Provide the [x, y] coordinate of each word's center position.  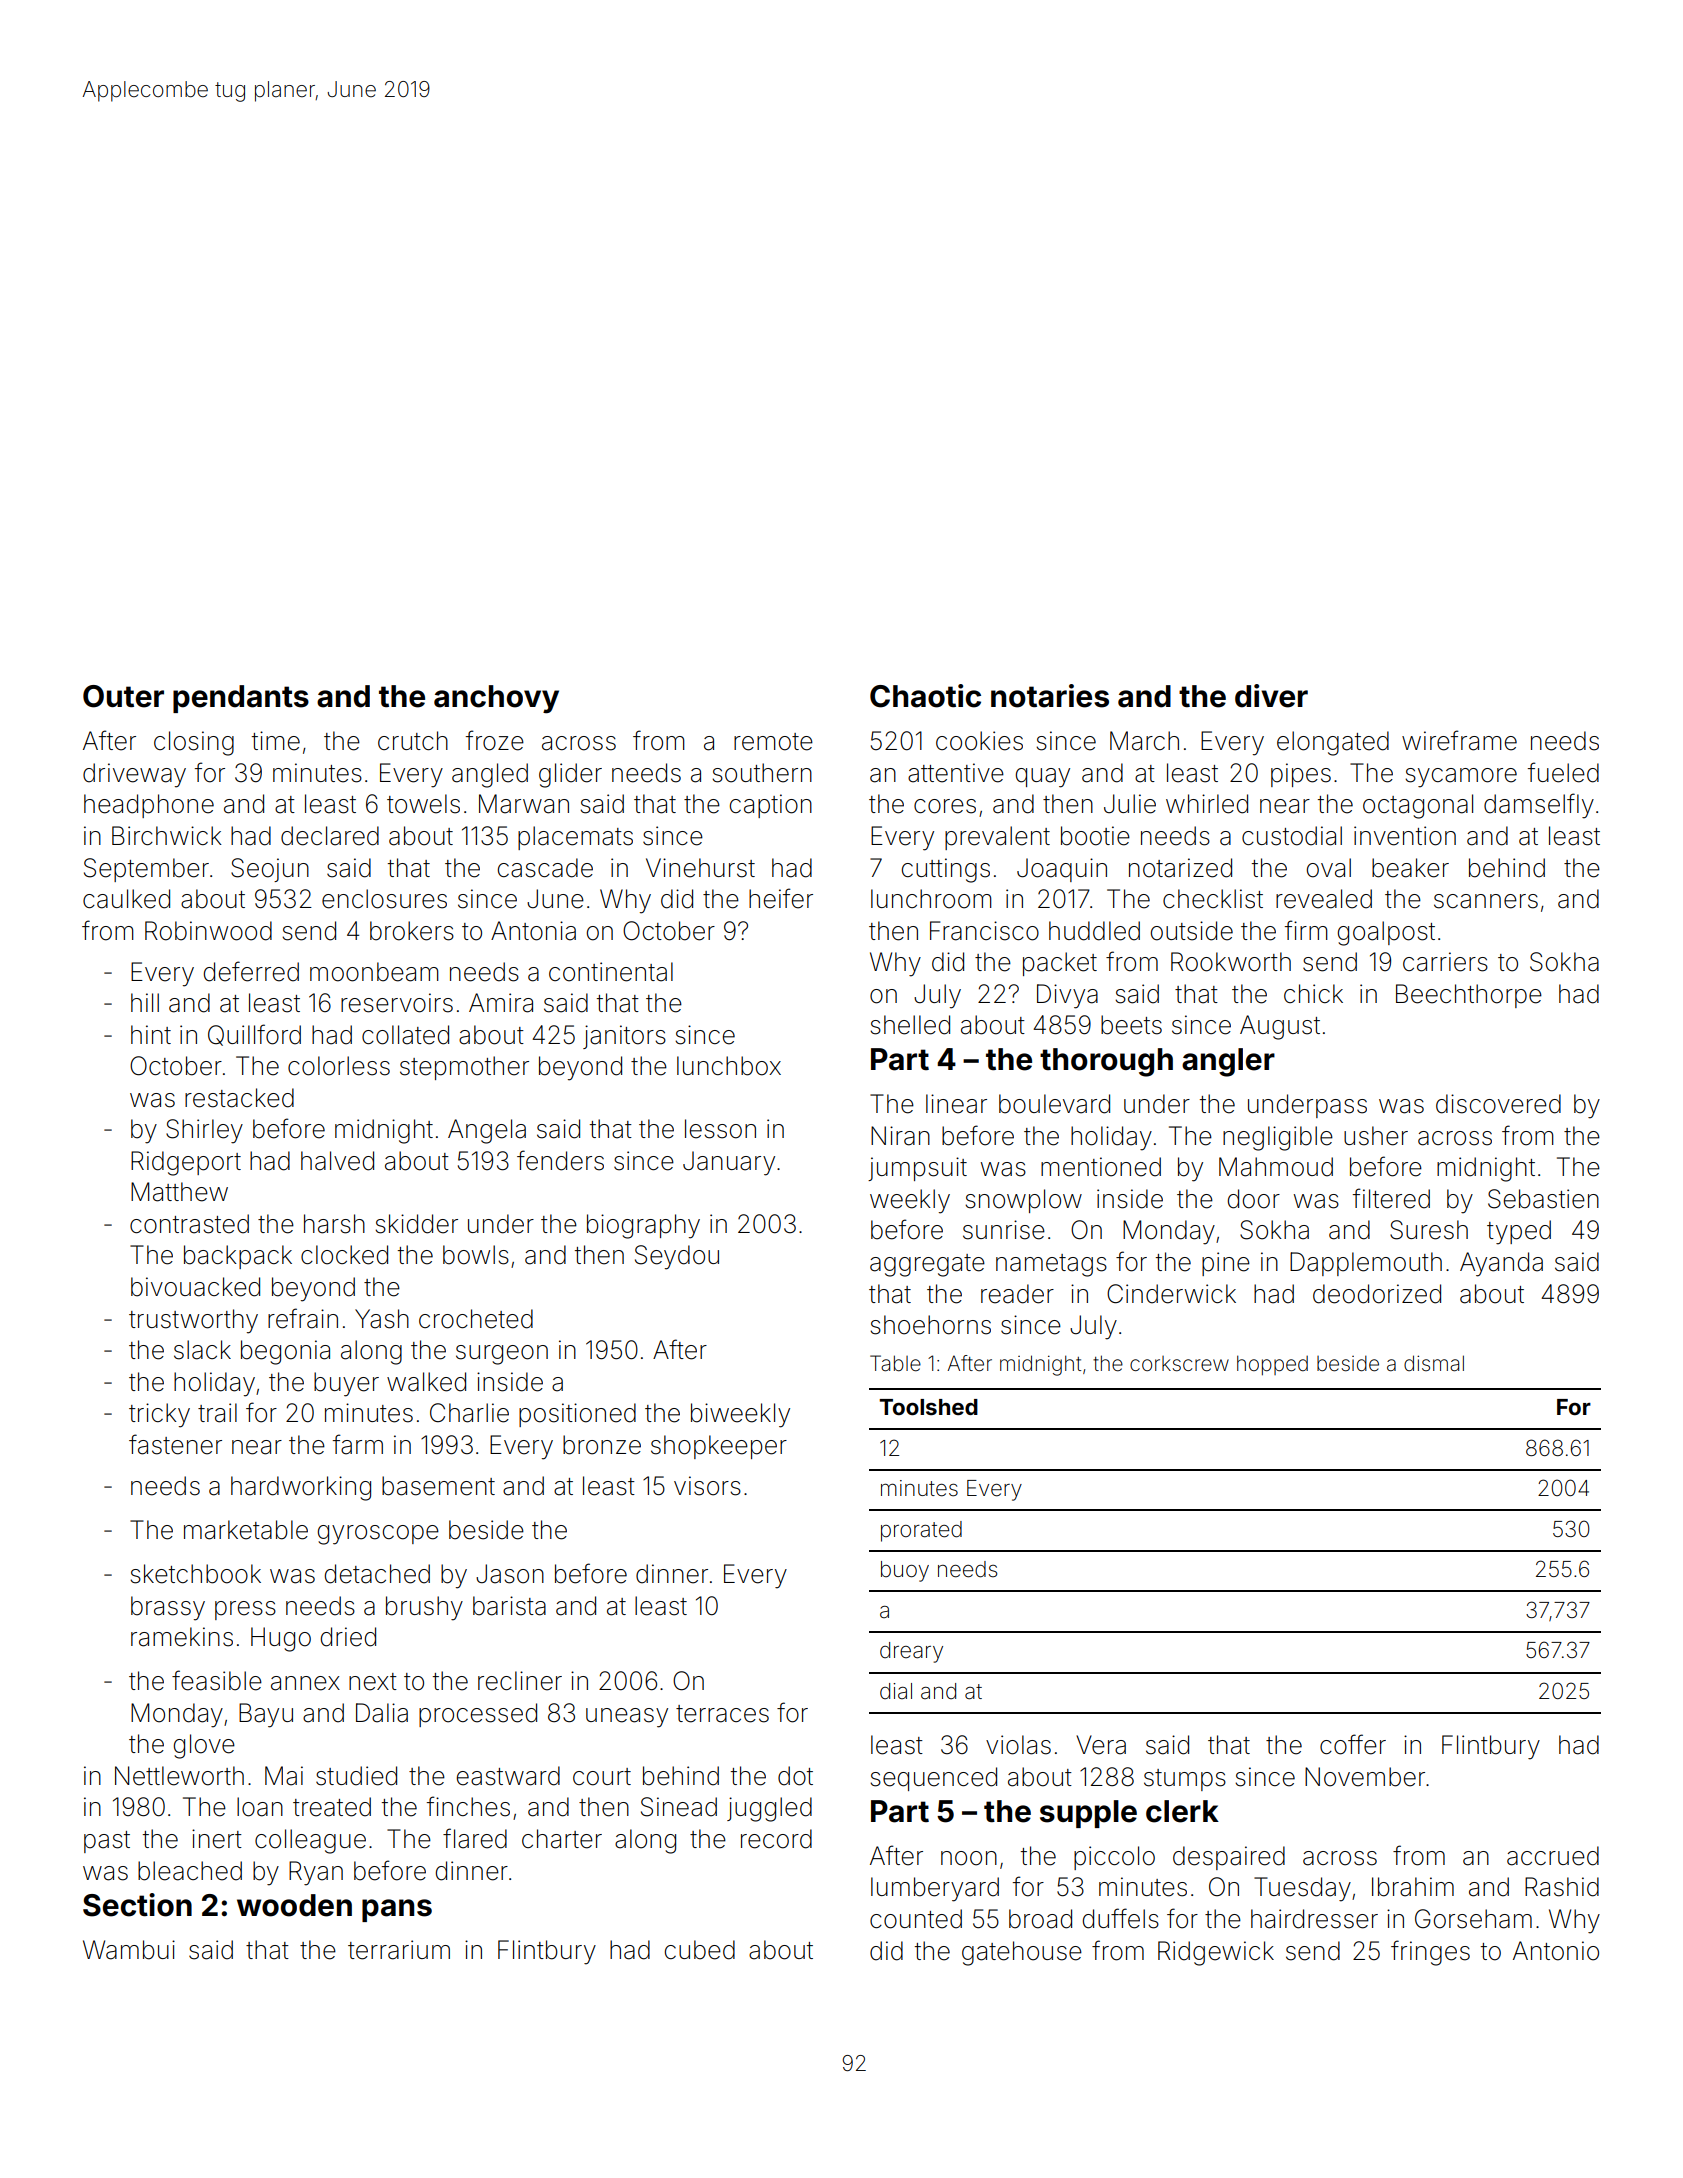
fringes [1430, 1953]
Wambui [129, 1950]
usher [1376, 1136]
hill [145, 1002]
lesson [720, 1129]
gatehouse [1022, 1953]
